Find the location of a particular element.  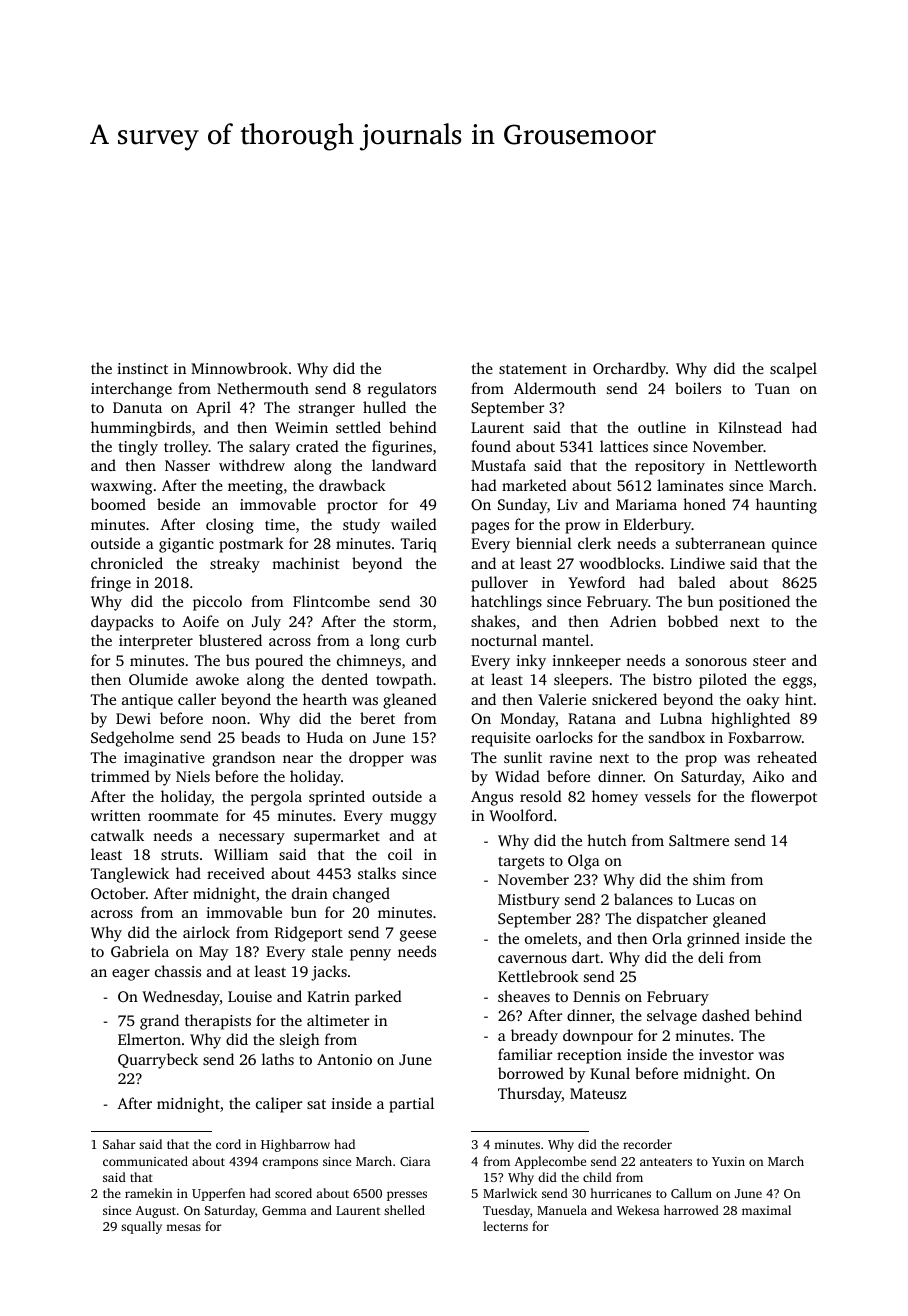

balances is located at coordinates (643, 899).
